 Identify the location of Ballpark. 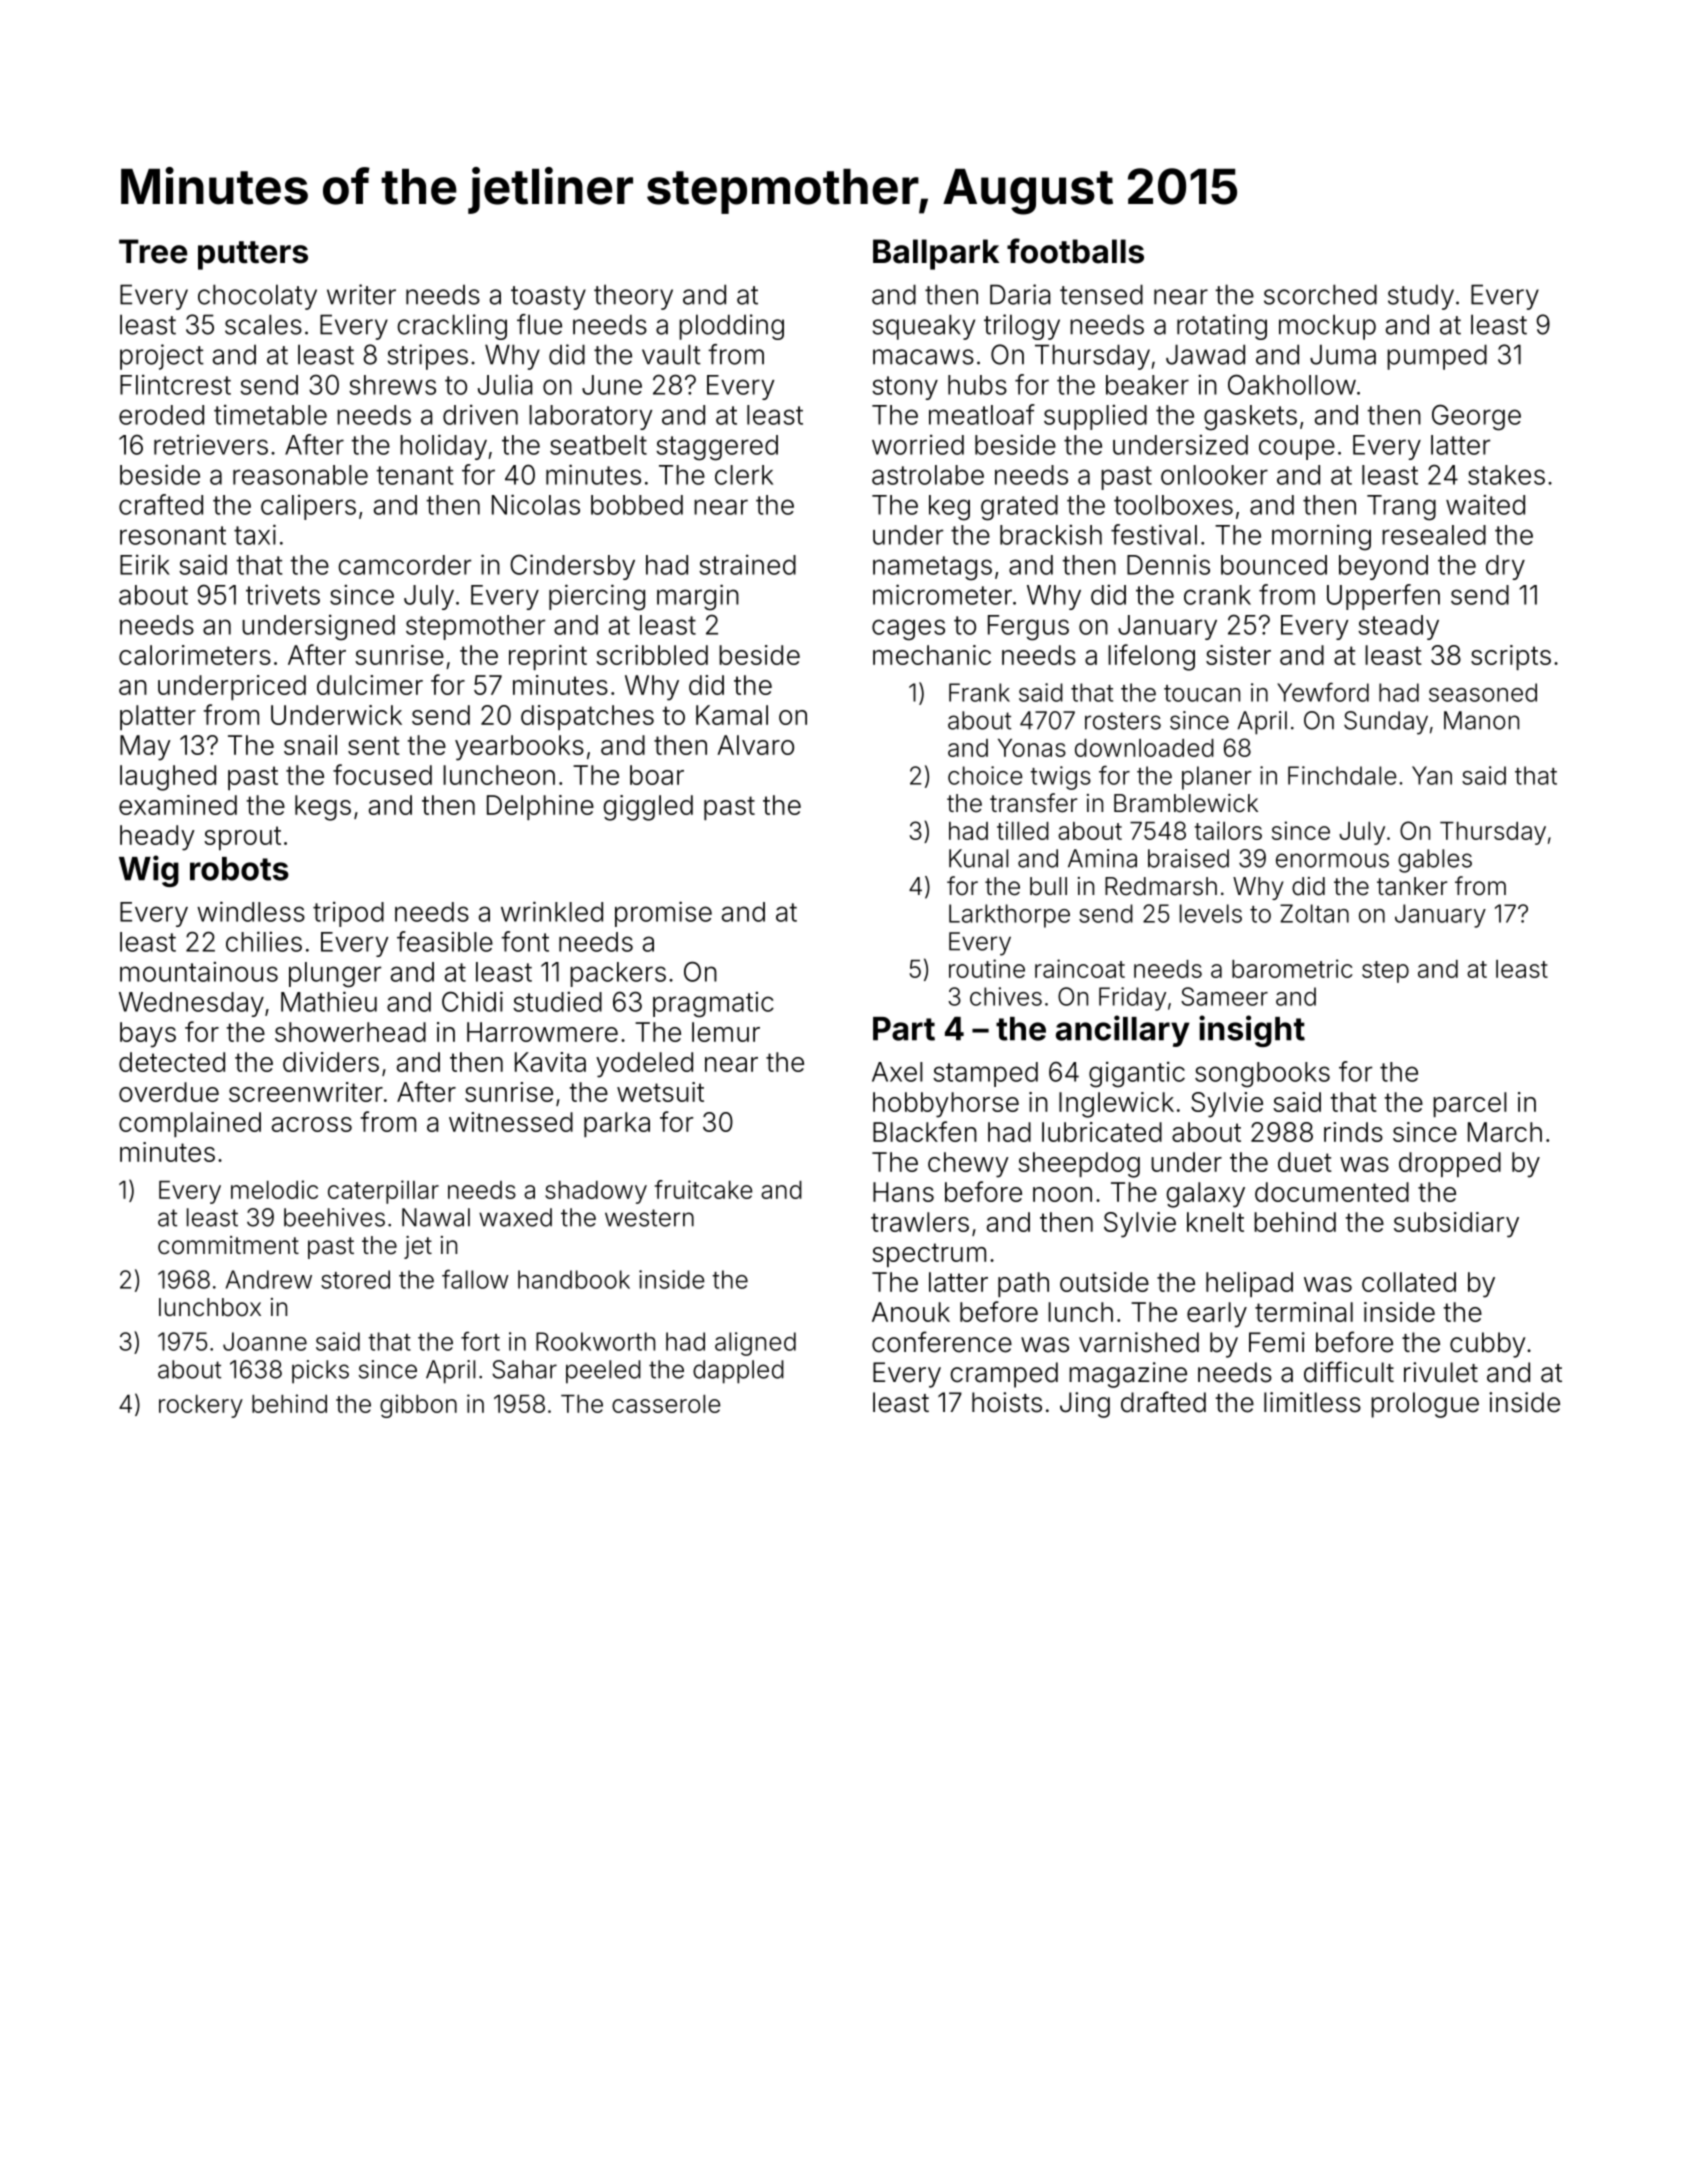
(936, 254).
